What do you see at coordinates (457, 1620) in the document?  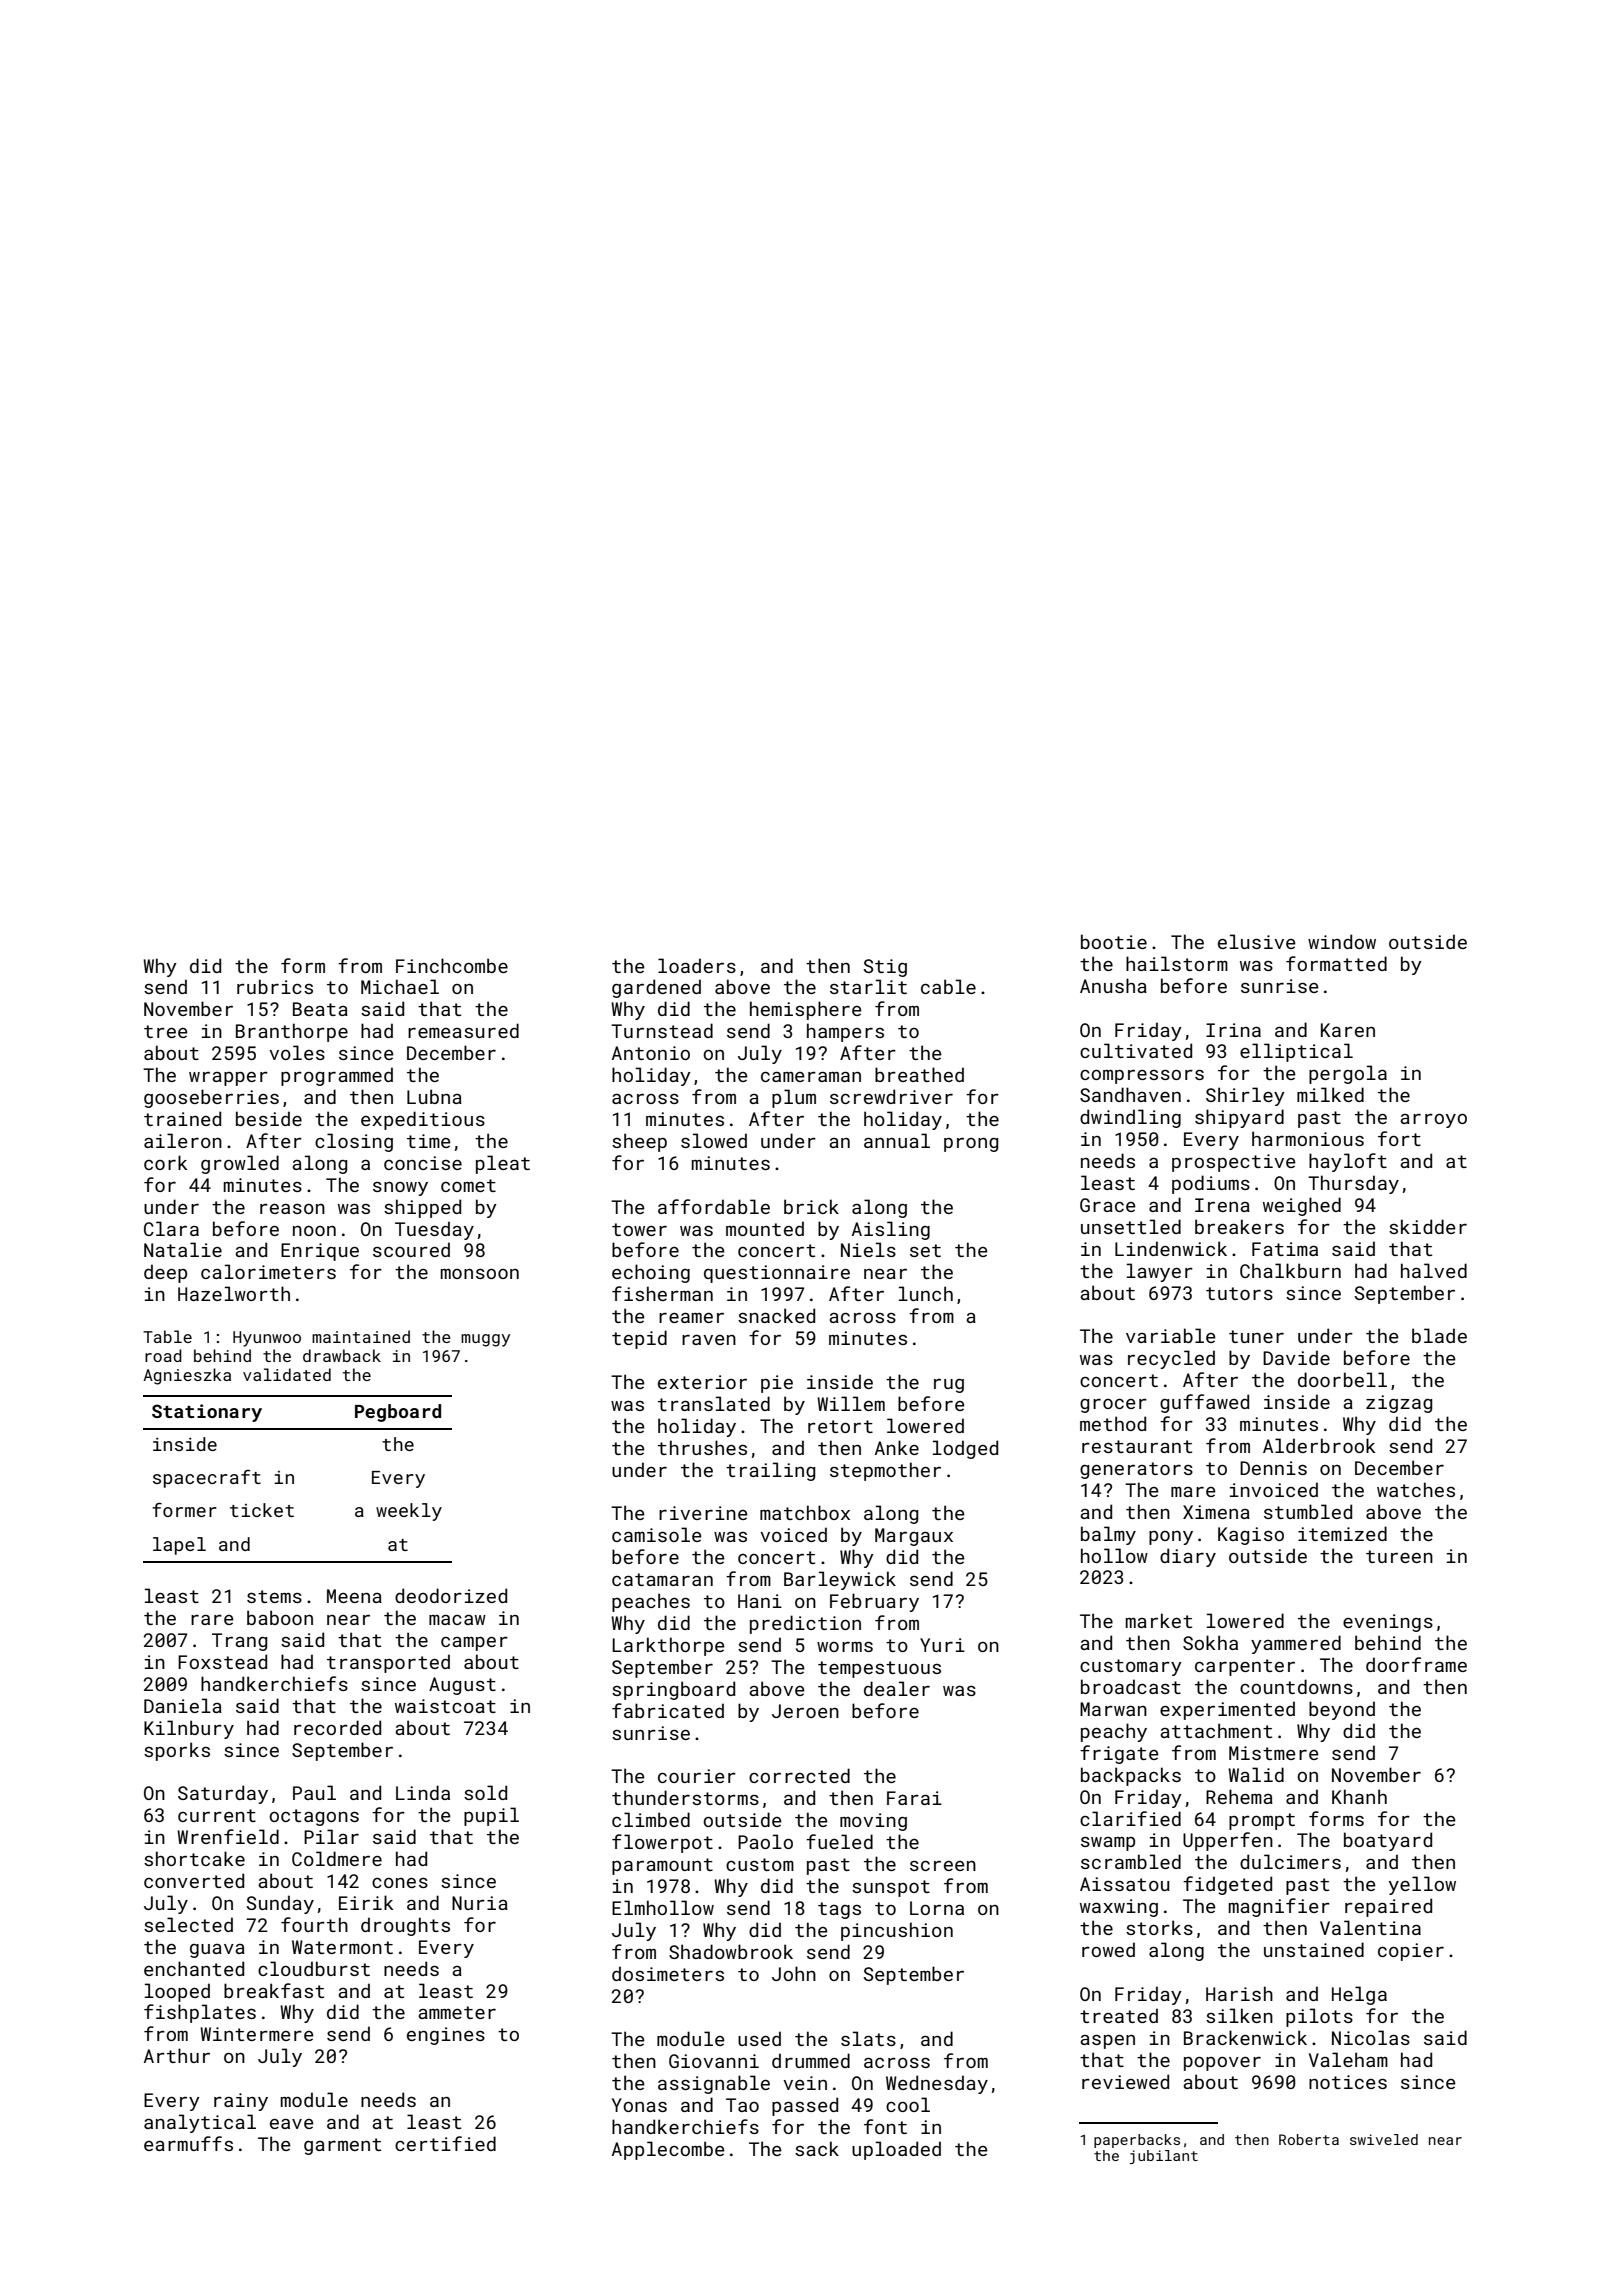 I see `macaw` at bounding box center [457, 1620].
